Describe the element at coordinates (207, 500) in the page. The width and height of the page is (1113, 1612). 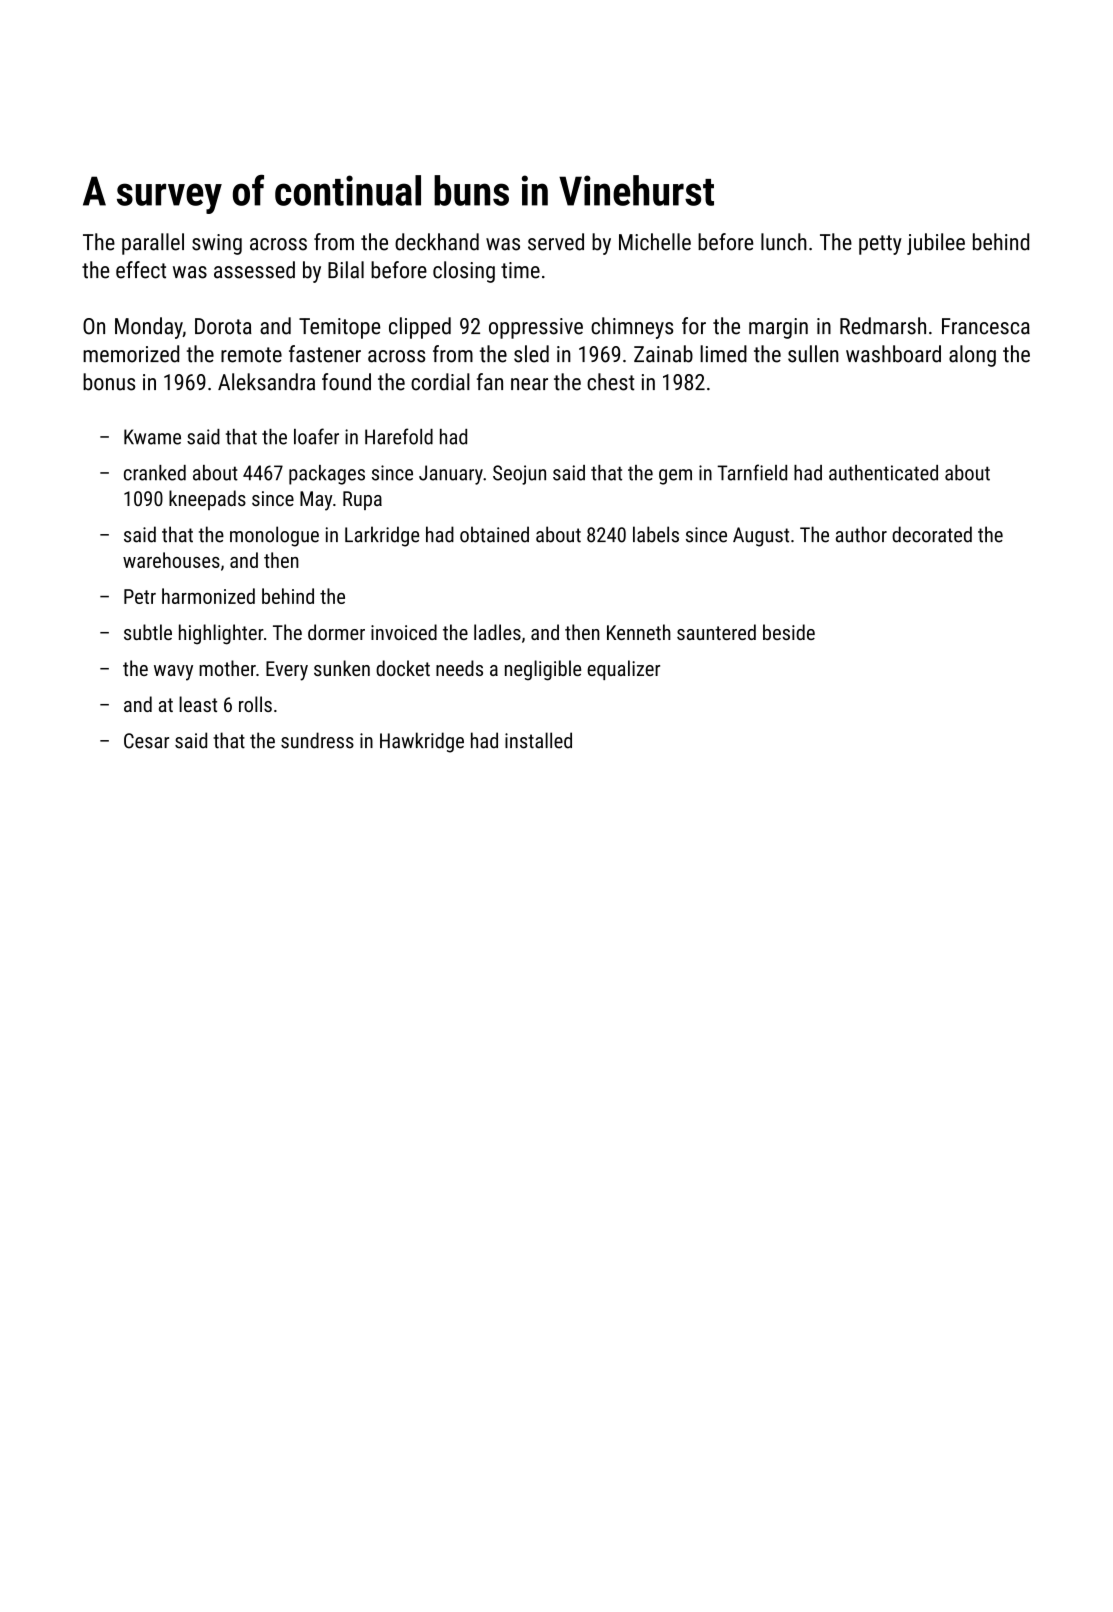
I see `kneepads` at that location.
